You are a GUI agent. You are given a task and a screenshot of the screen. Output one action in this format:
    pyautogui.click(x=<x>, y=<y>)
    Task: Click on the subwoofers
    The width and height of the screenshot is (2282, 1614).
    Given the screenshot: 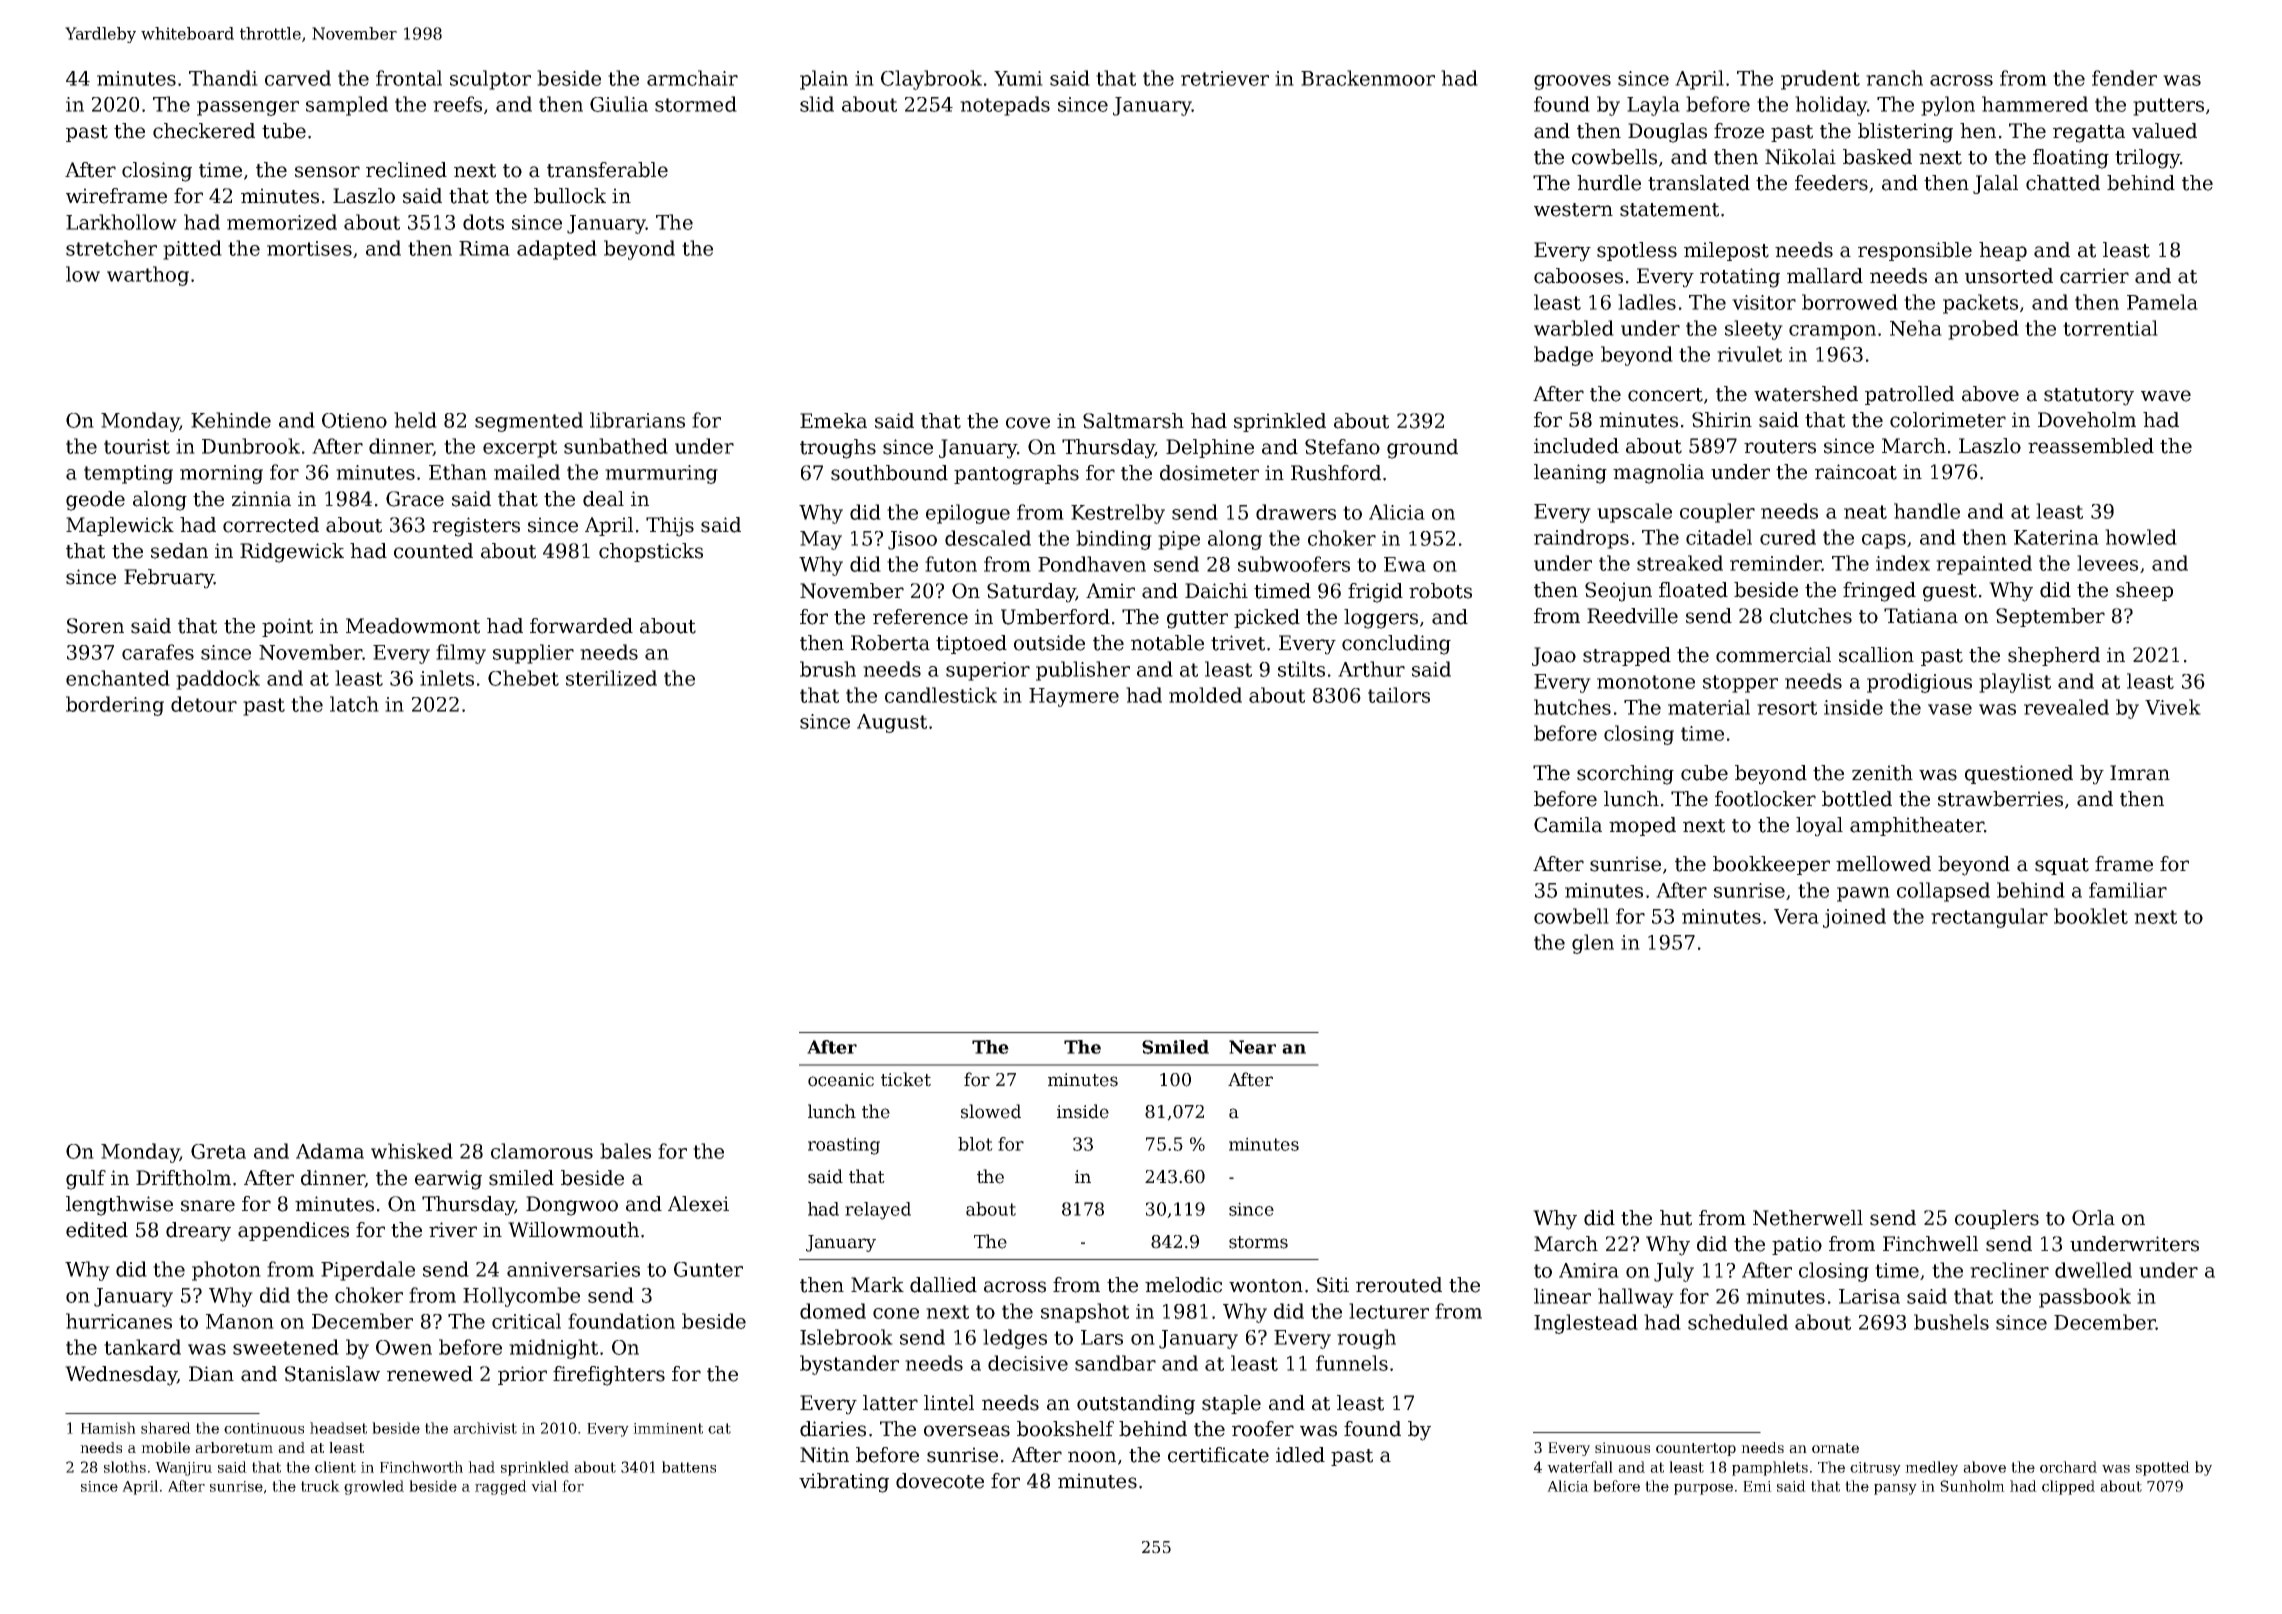 What is the action you would take?
    pyautogui.click(x=1294, y=564)
